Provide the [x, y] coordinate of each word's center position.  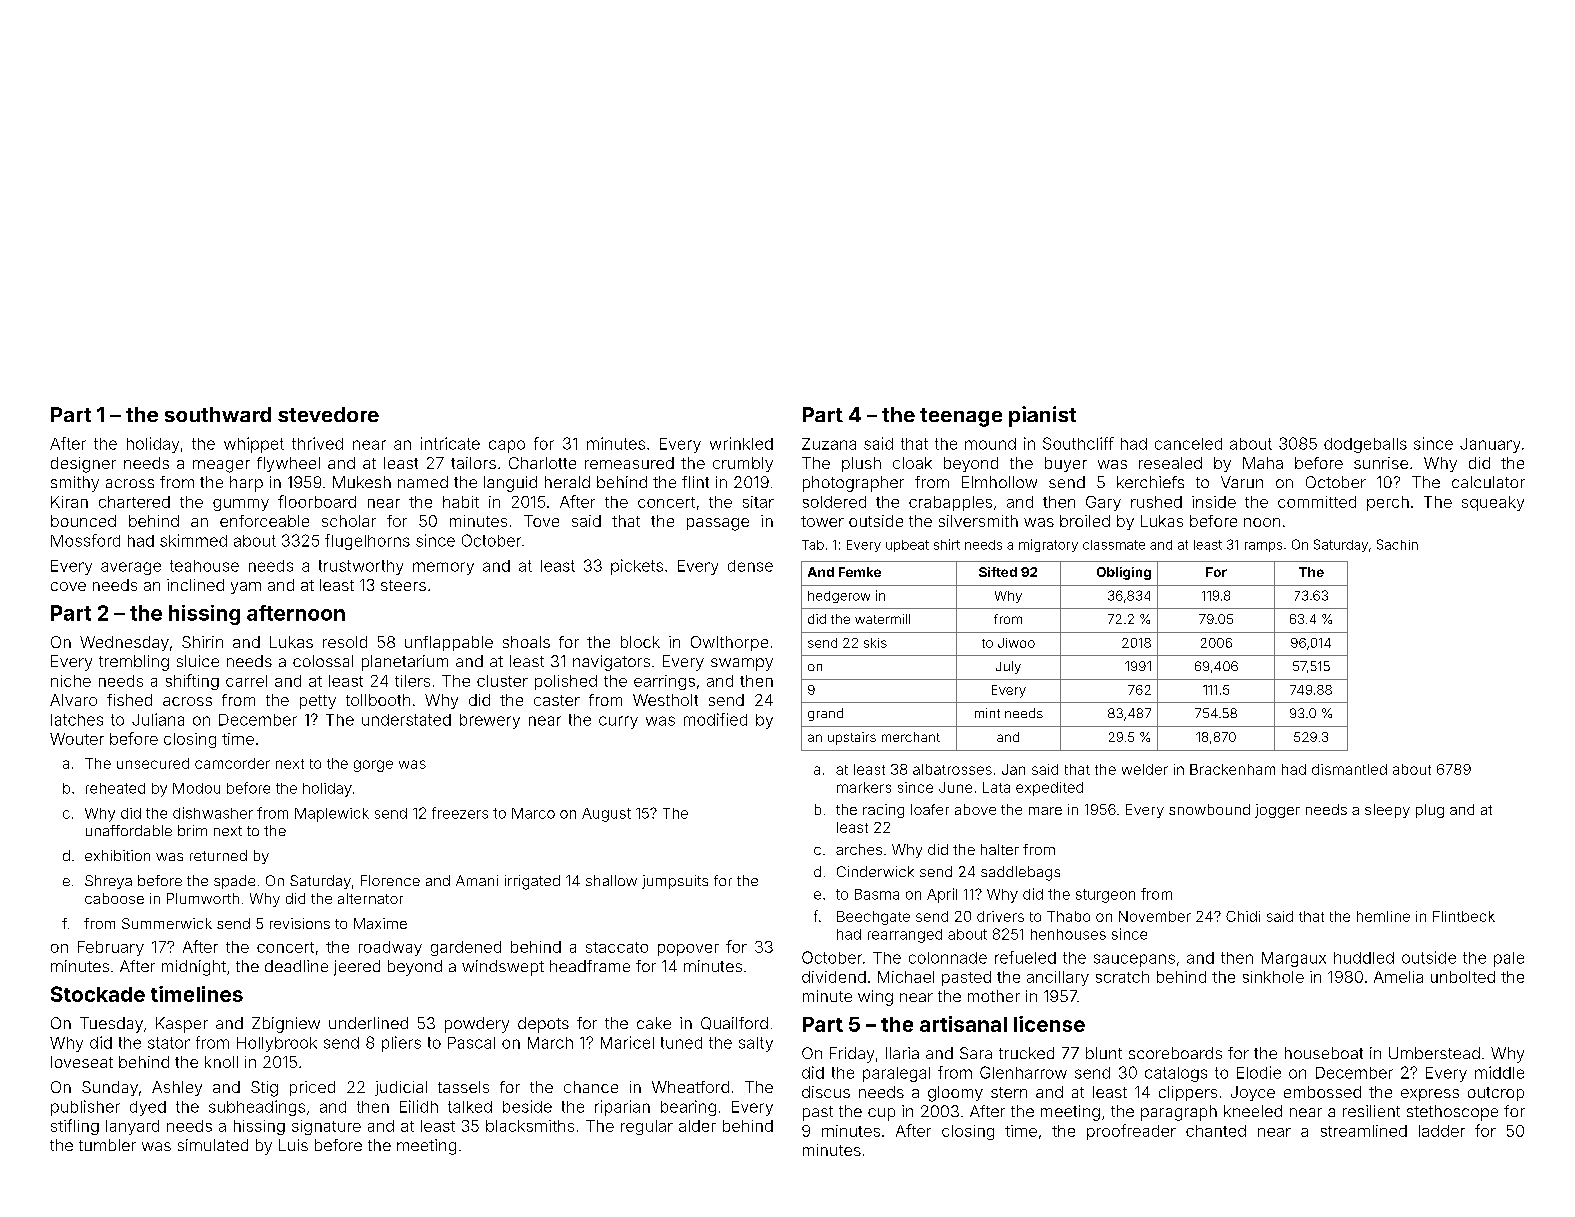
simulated [213, 1145]
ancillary [1058, 978]
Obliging [1124, 573]
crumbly [743, 464]
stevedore [328, 414]
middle [1499, 1072]
